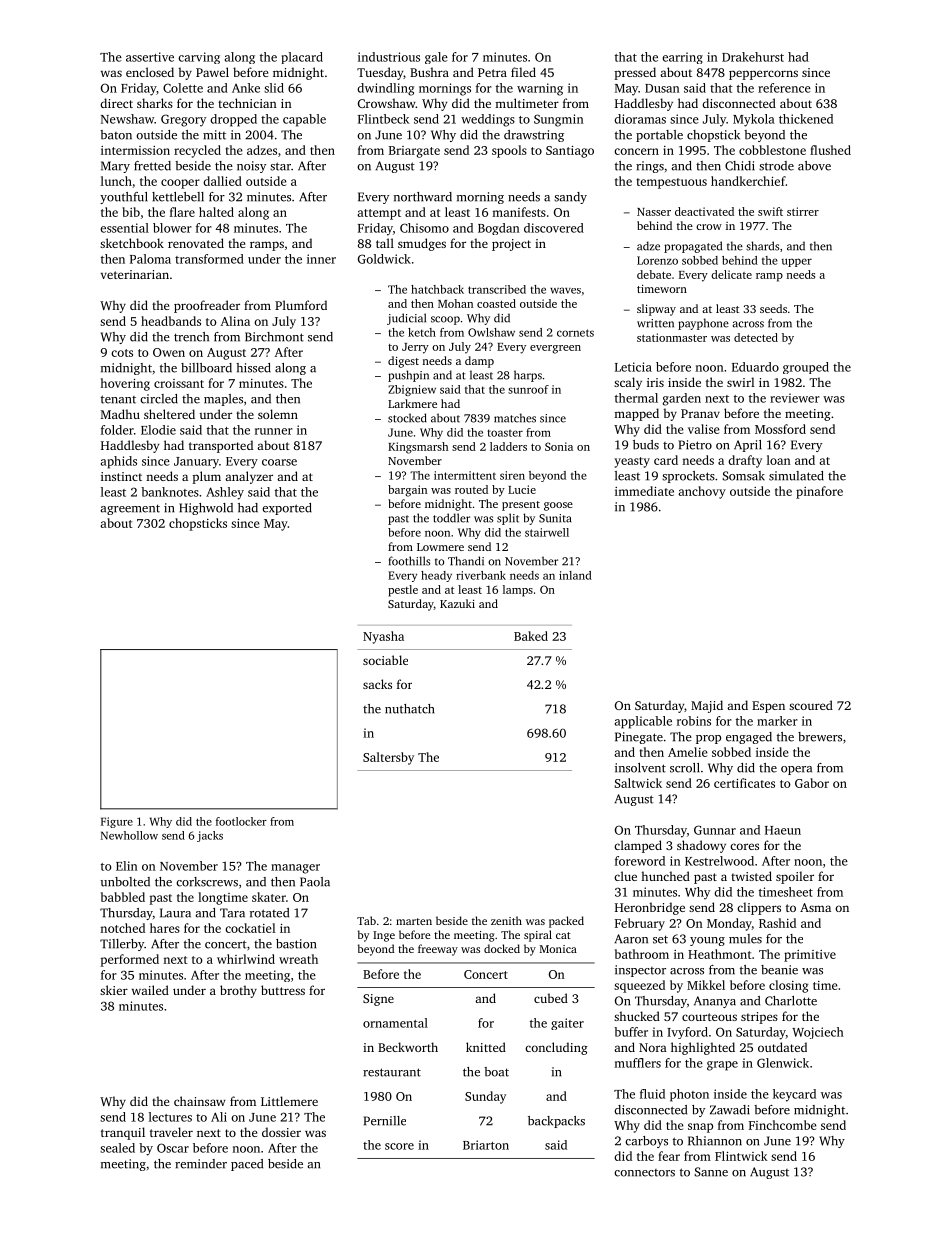 Image resolution: width=952 pixels, height=1233 pixels. Describe the element at coordinates (508, 519) in the page. I see `split` at that location.
